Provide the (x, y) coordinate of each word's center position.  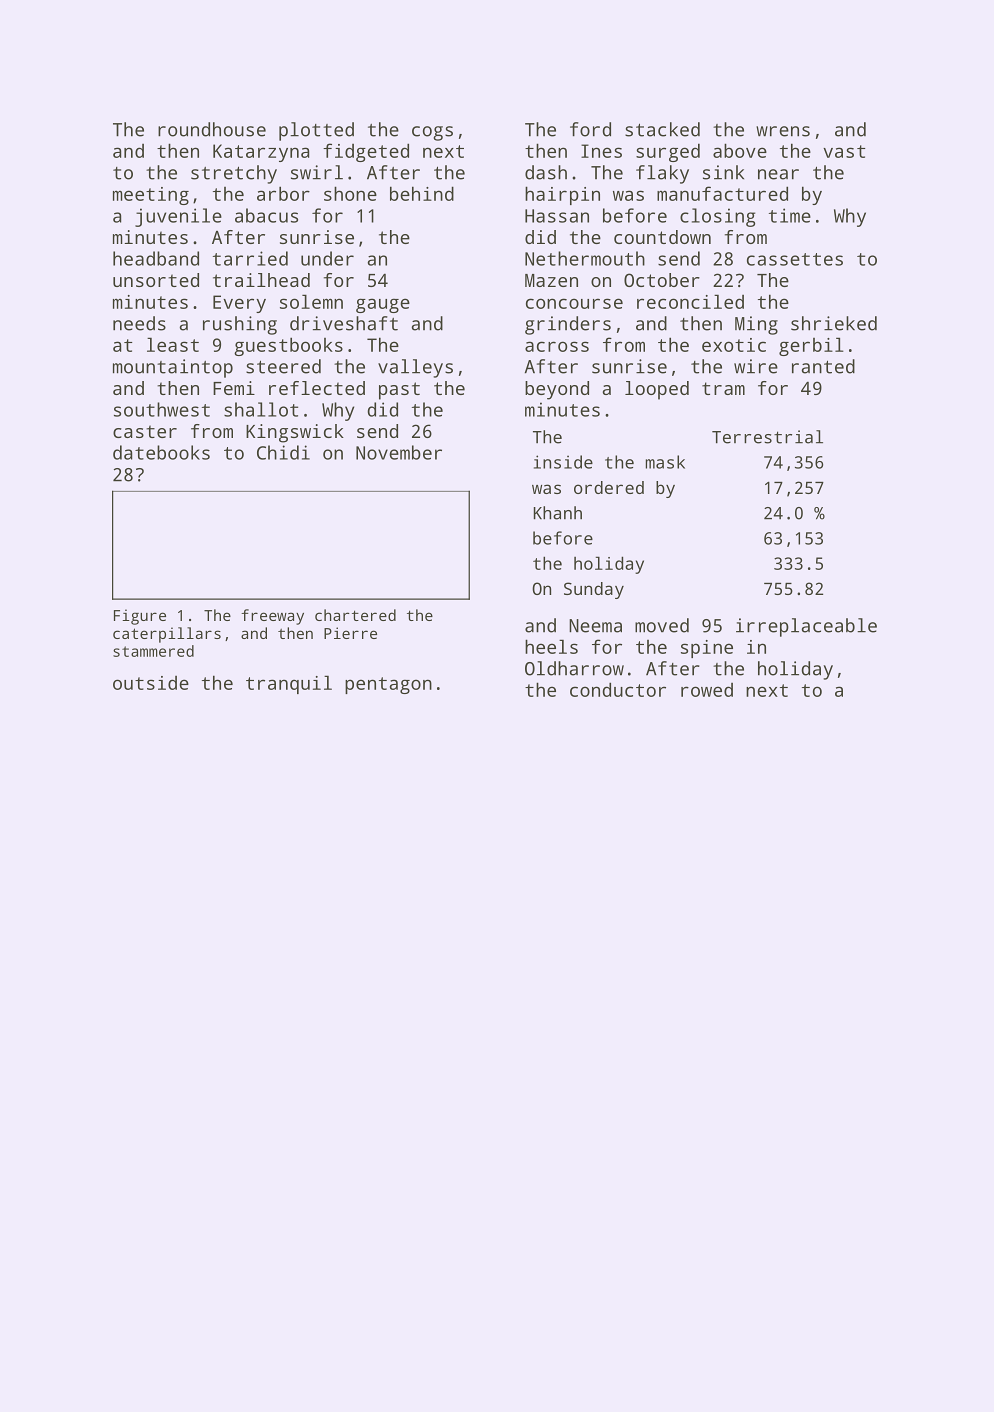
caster (145, 431)
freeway (272, 617)
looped (657, 390)
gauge (383, 305)
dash (546, 172)
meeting (151, 196)
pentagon (388, 685)
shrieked (834, 323)
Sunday (594, 590)
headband (156, 258)
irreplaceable (806, 627)
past (399, 391)
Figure (140, 617)
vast (844, 151)
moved (662, 625)
